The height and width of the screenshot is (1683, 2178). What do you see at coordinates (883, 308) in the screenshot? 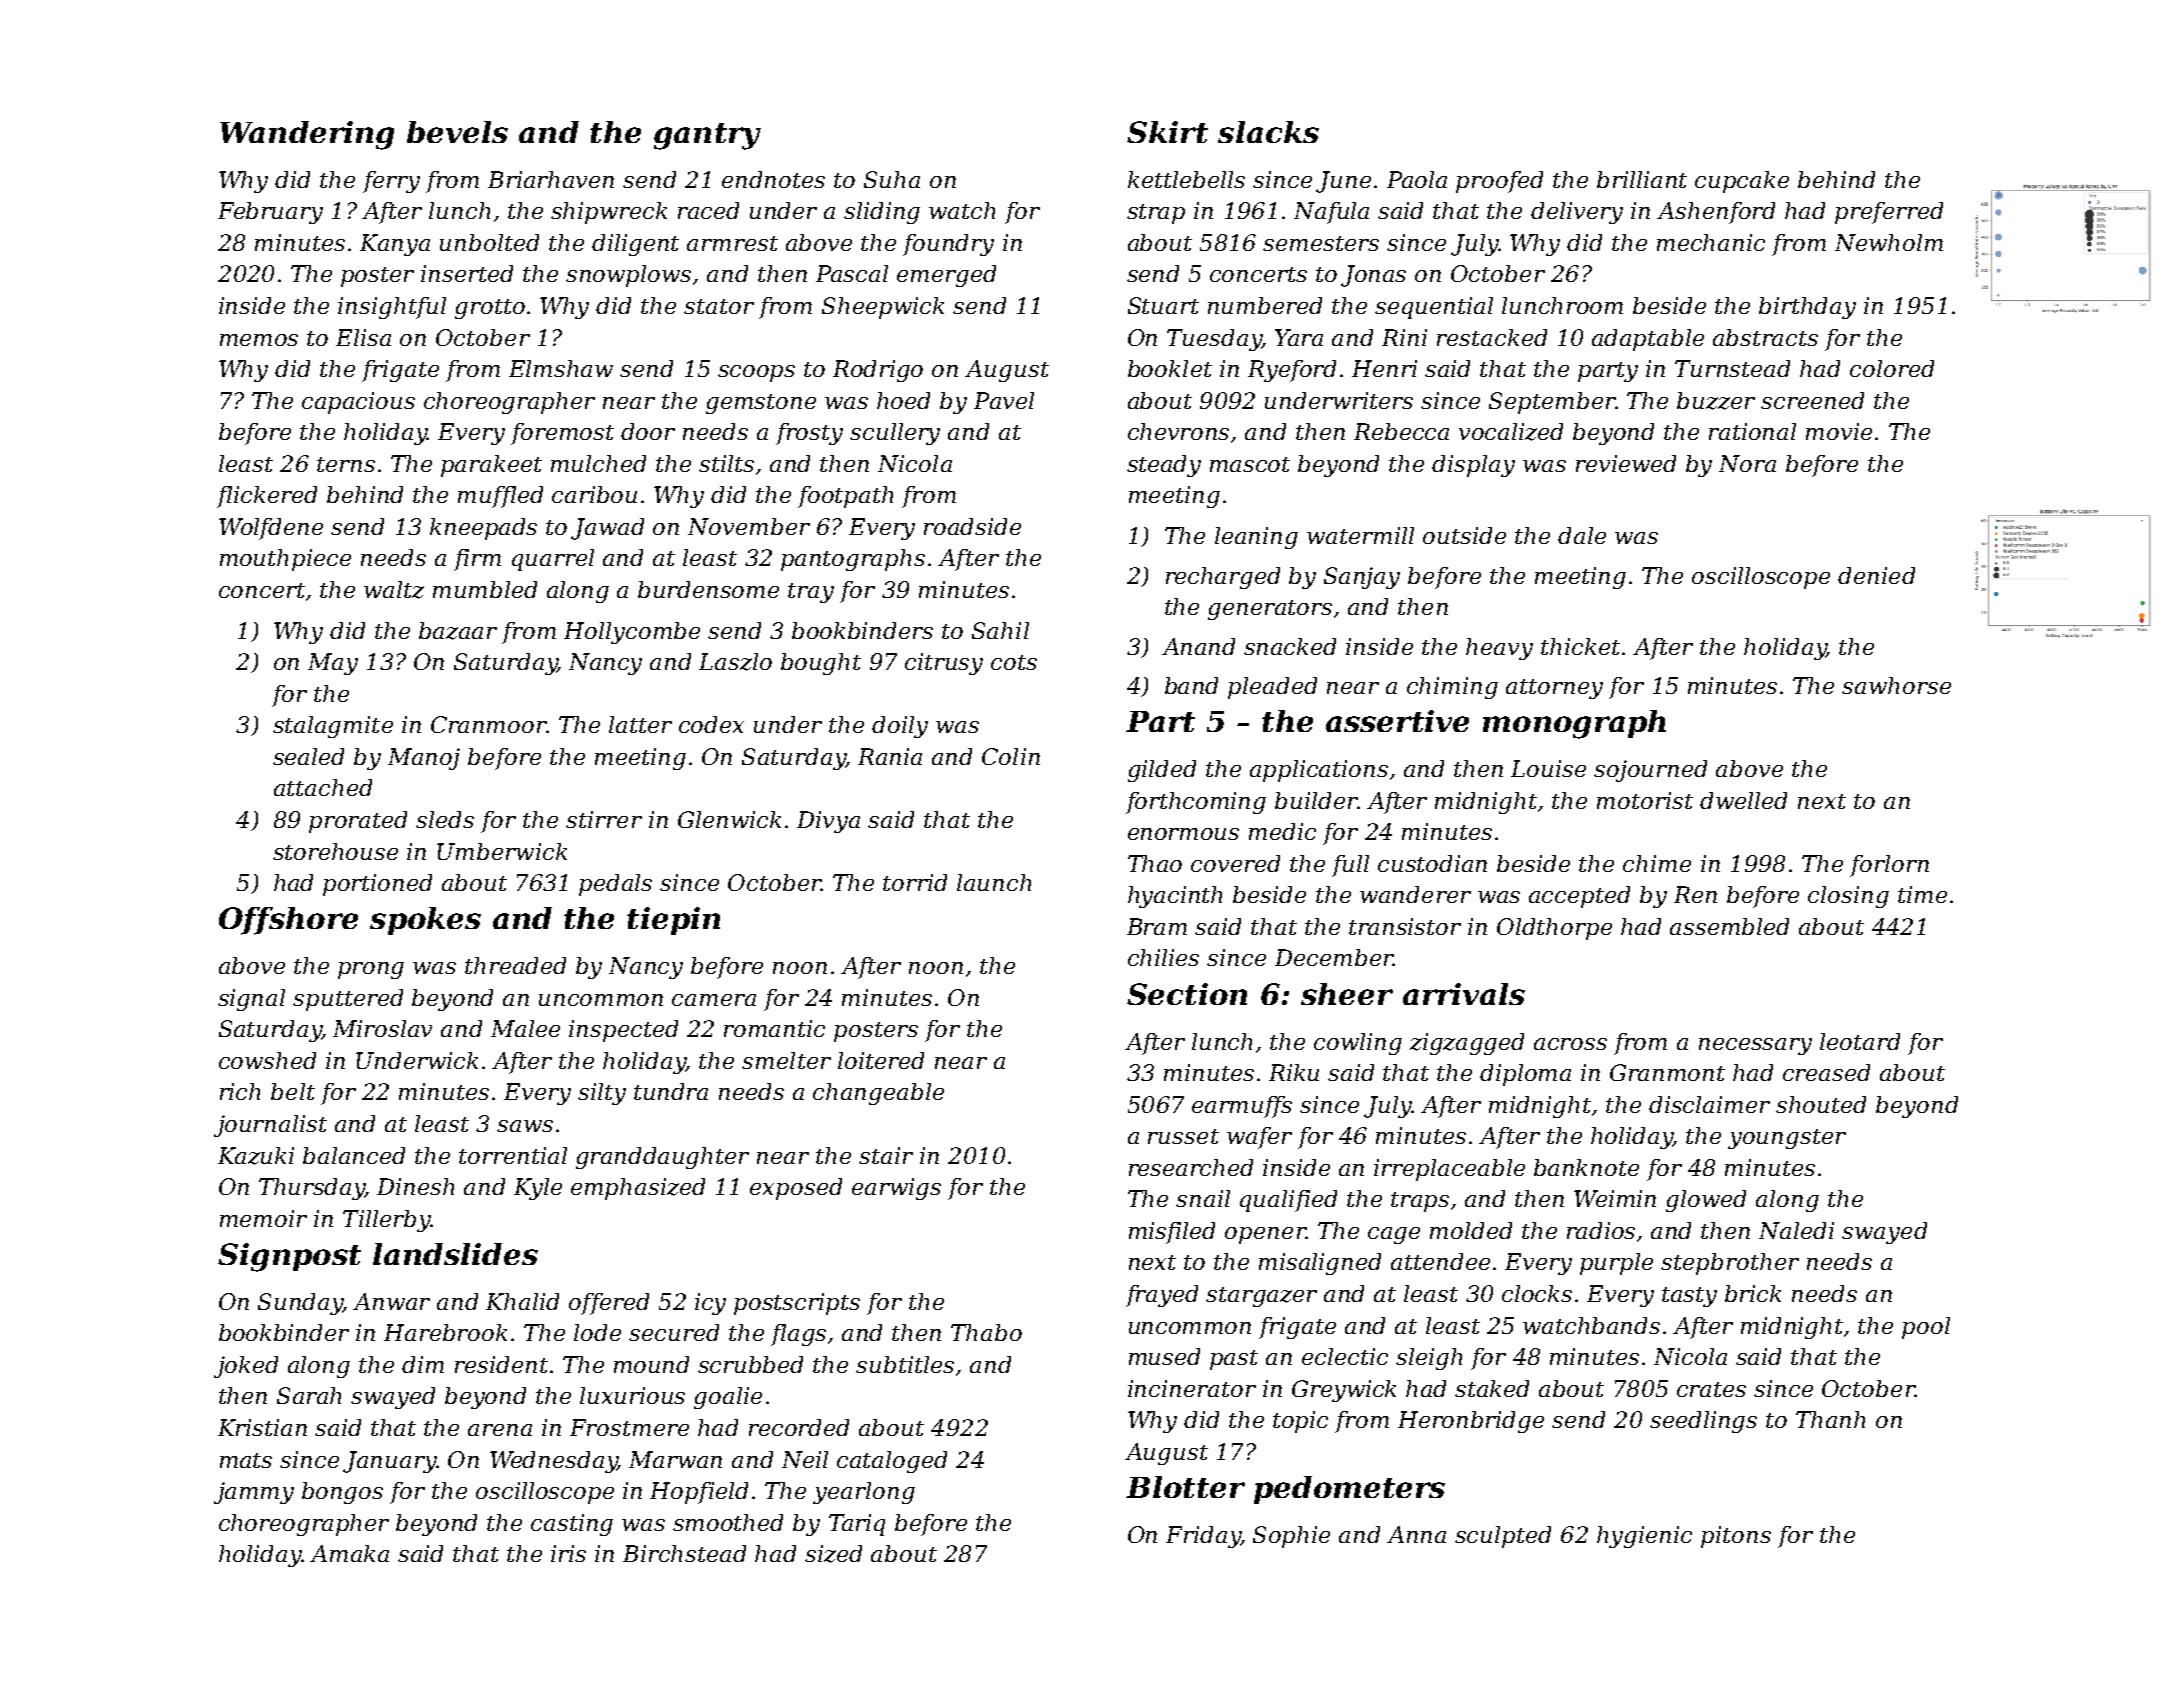
I see `Sheepwick` at bounding box center [883, 308].
